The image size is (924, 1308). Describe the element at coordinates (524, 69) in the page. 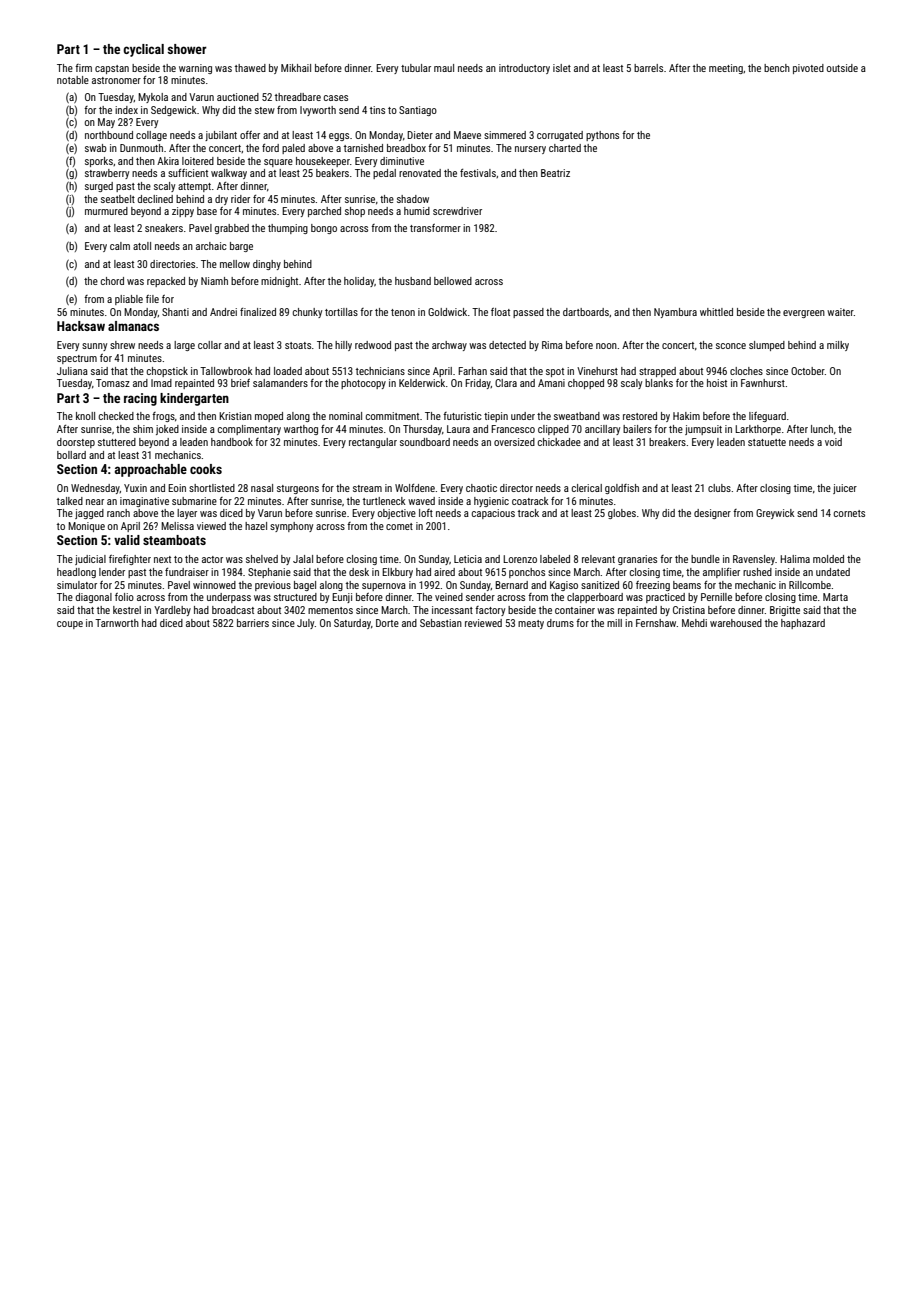

I see `introductory` at that location.
